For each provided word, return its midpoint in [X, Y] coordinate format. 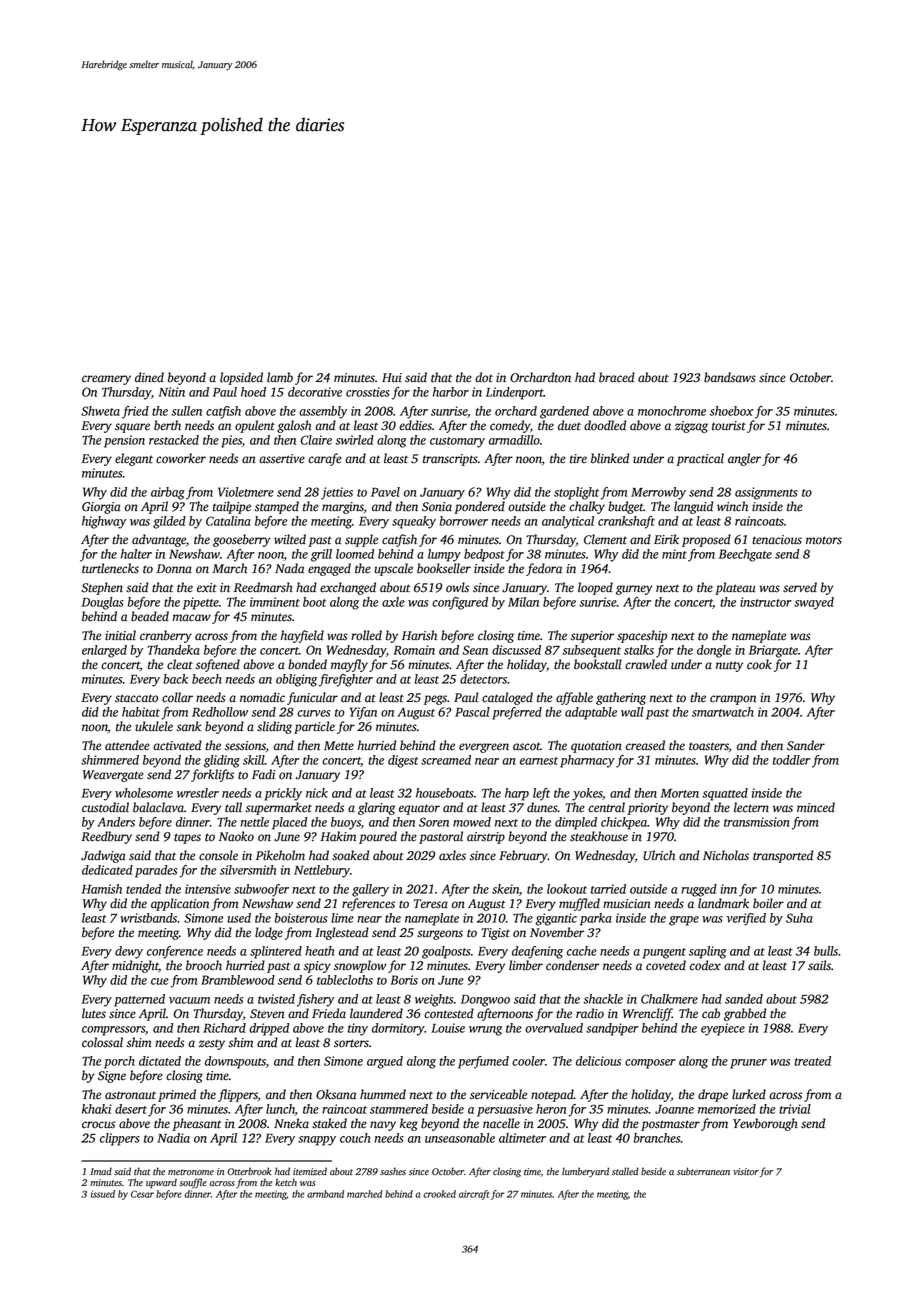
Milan [523, 602]
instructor [766, 602]
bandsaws [730, 377]
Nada [289, 568]
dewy [129, 952]
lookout [567, 889]
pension [124, 441]
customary [457, 442]
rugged [699, 890]
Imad [101, 1171]
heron [551, 1109]
